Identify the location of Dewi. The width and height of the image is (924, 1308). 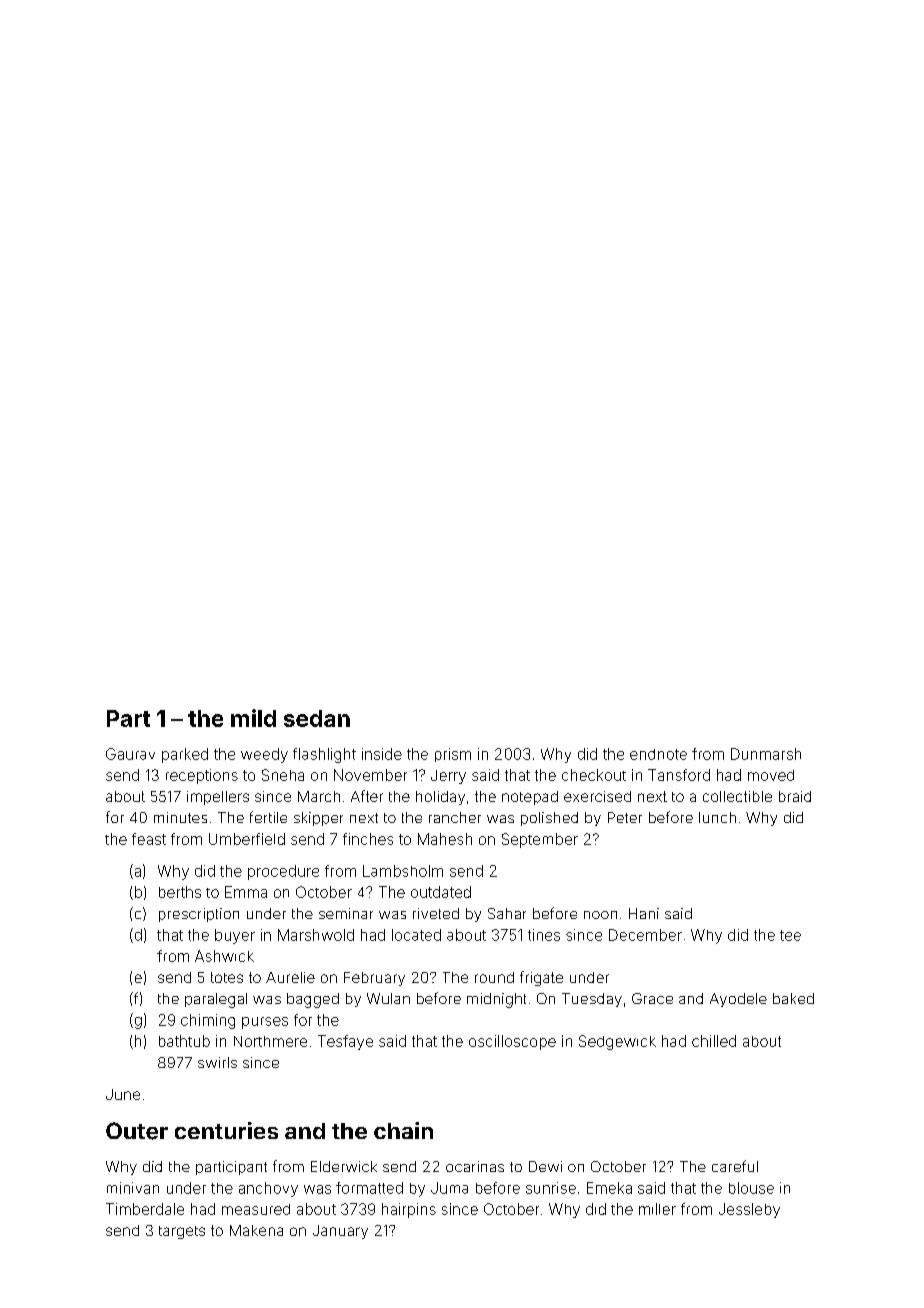
(545, 1166).
